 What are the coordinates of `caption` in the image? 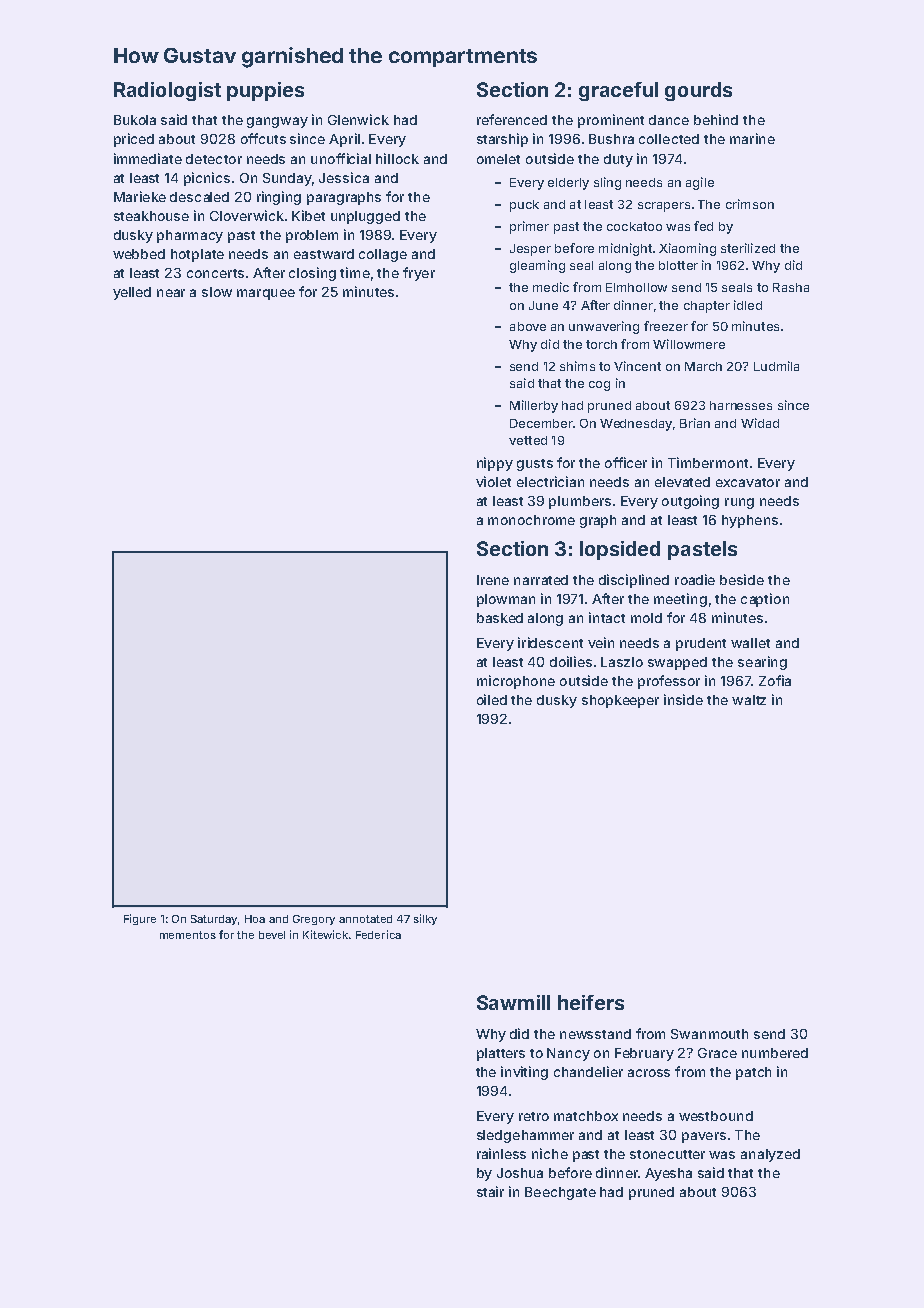 It's located at (765, 600).
